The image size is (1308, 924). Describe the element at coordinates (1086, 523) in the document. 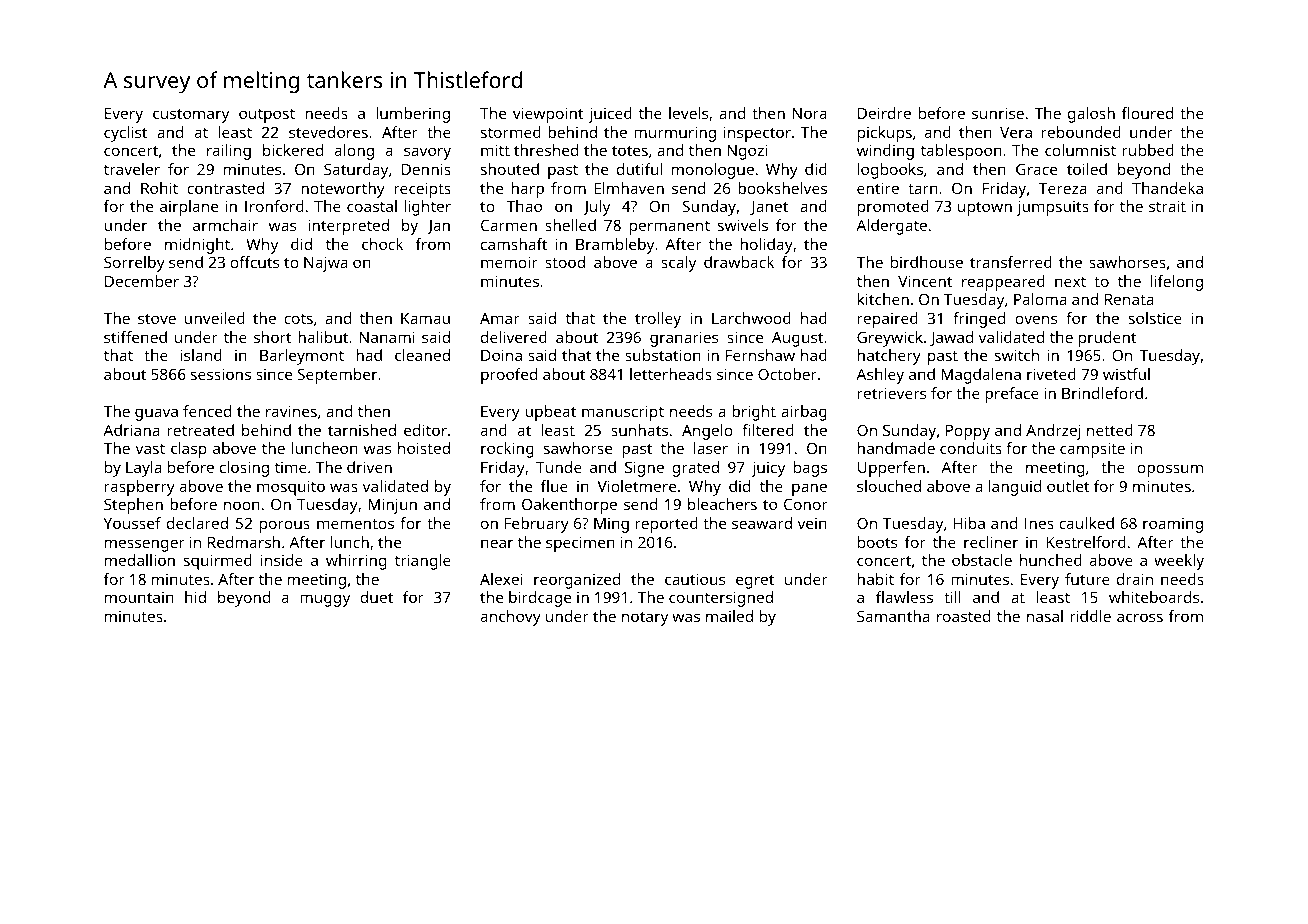

I see `caulked` at that location.
